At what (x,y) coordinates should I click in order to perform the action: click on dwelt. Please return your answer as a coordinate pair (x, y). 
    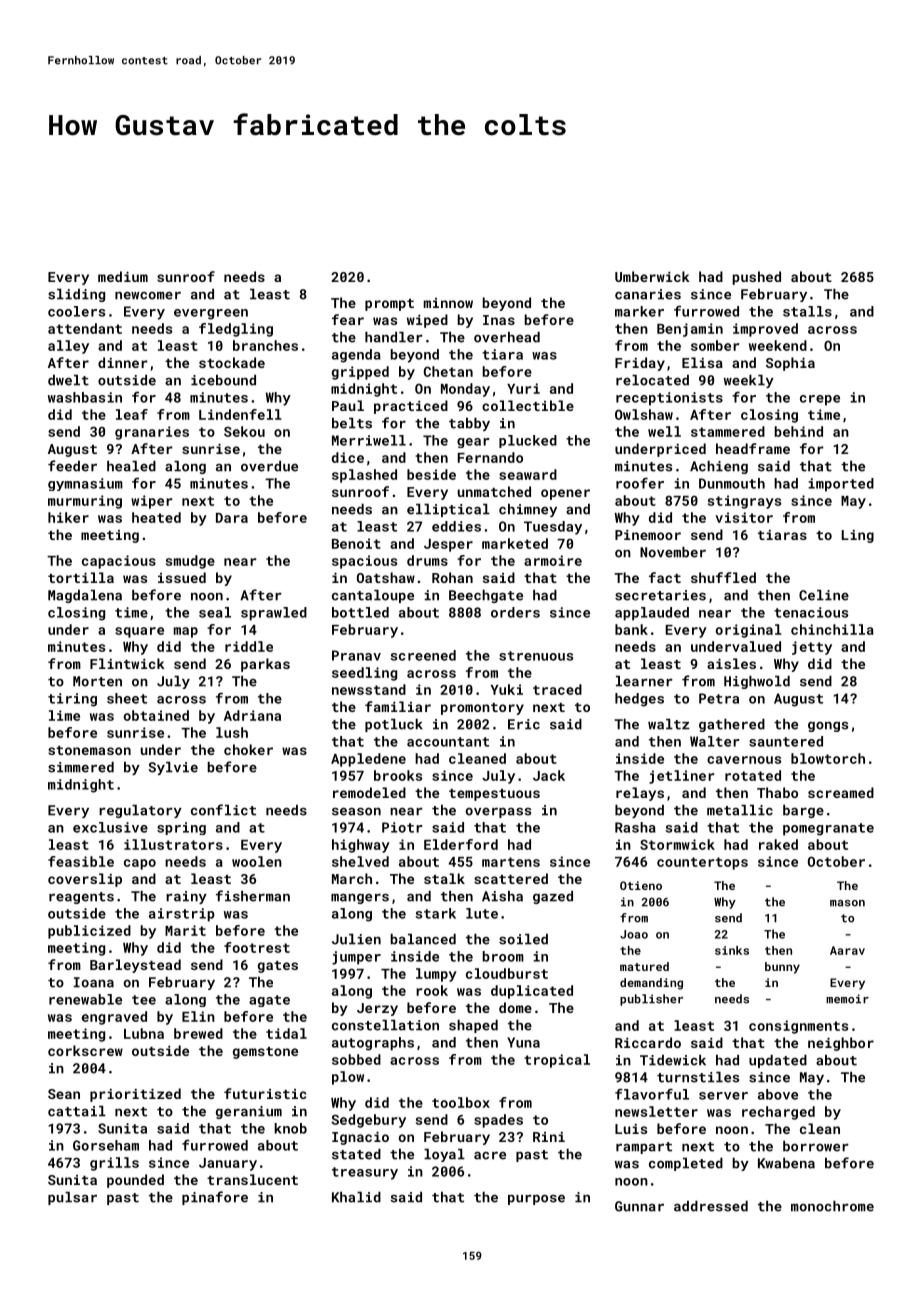
    Looking at the image, I should click on (68, 380).
